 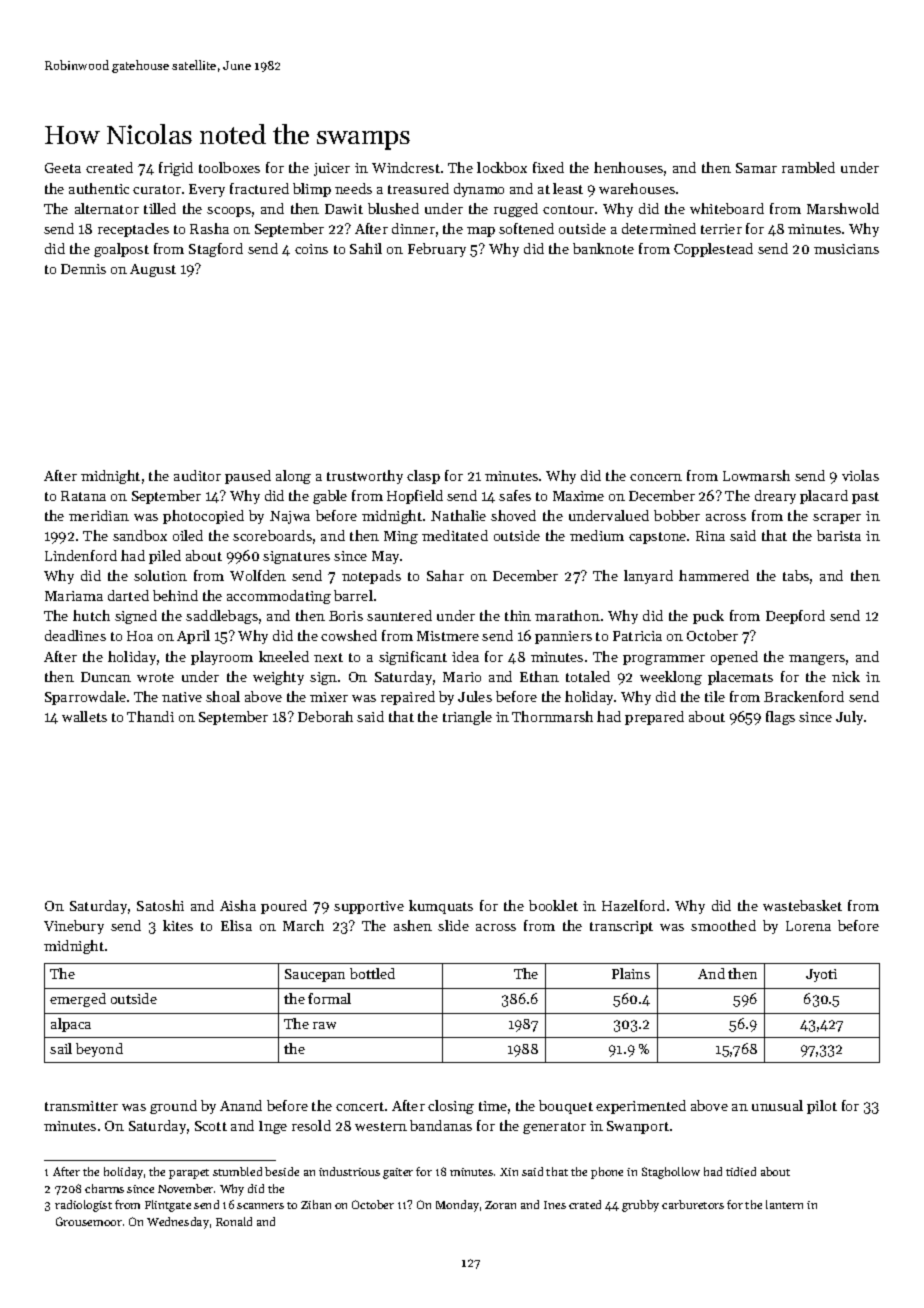 What do you see at coordinates (311, 249) in the screenshot?
I see `coins` at bounding box center [311, 249].
